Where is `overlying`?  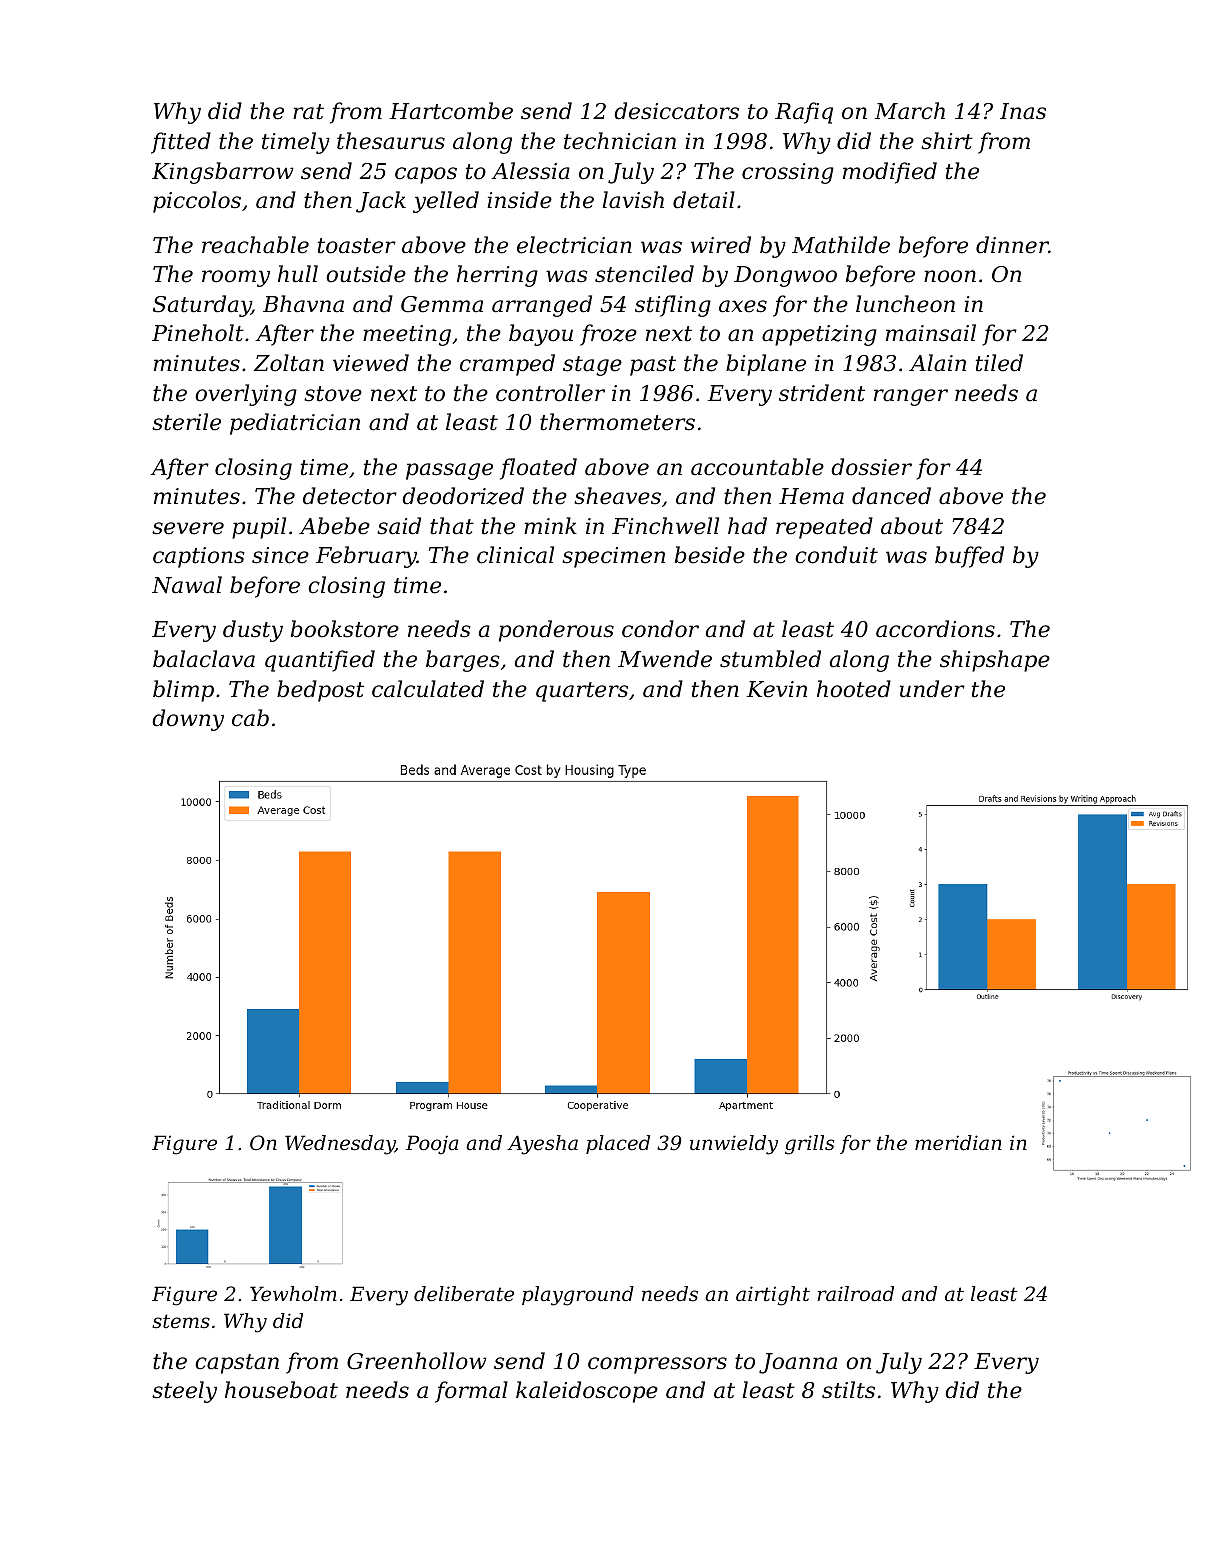
overlying is located at coordinates (246, 395).
